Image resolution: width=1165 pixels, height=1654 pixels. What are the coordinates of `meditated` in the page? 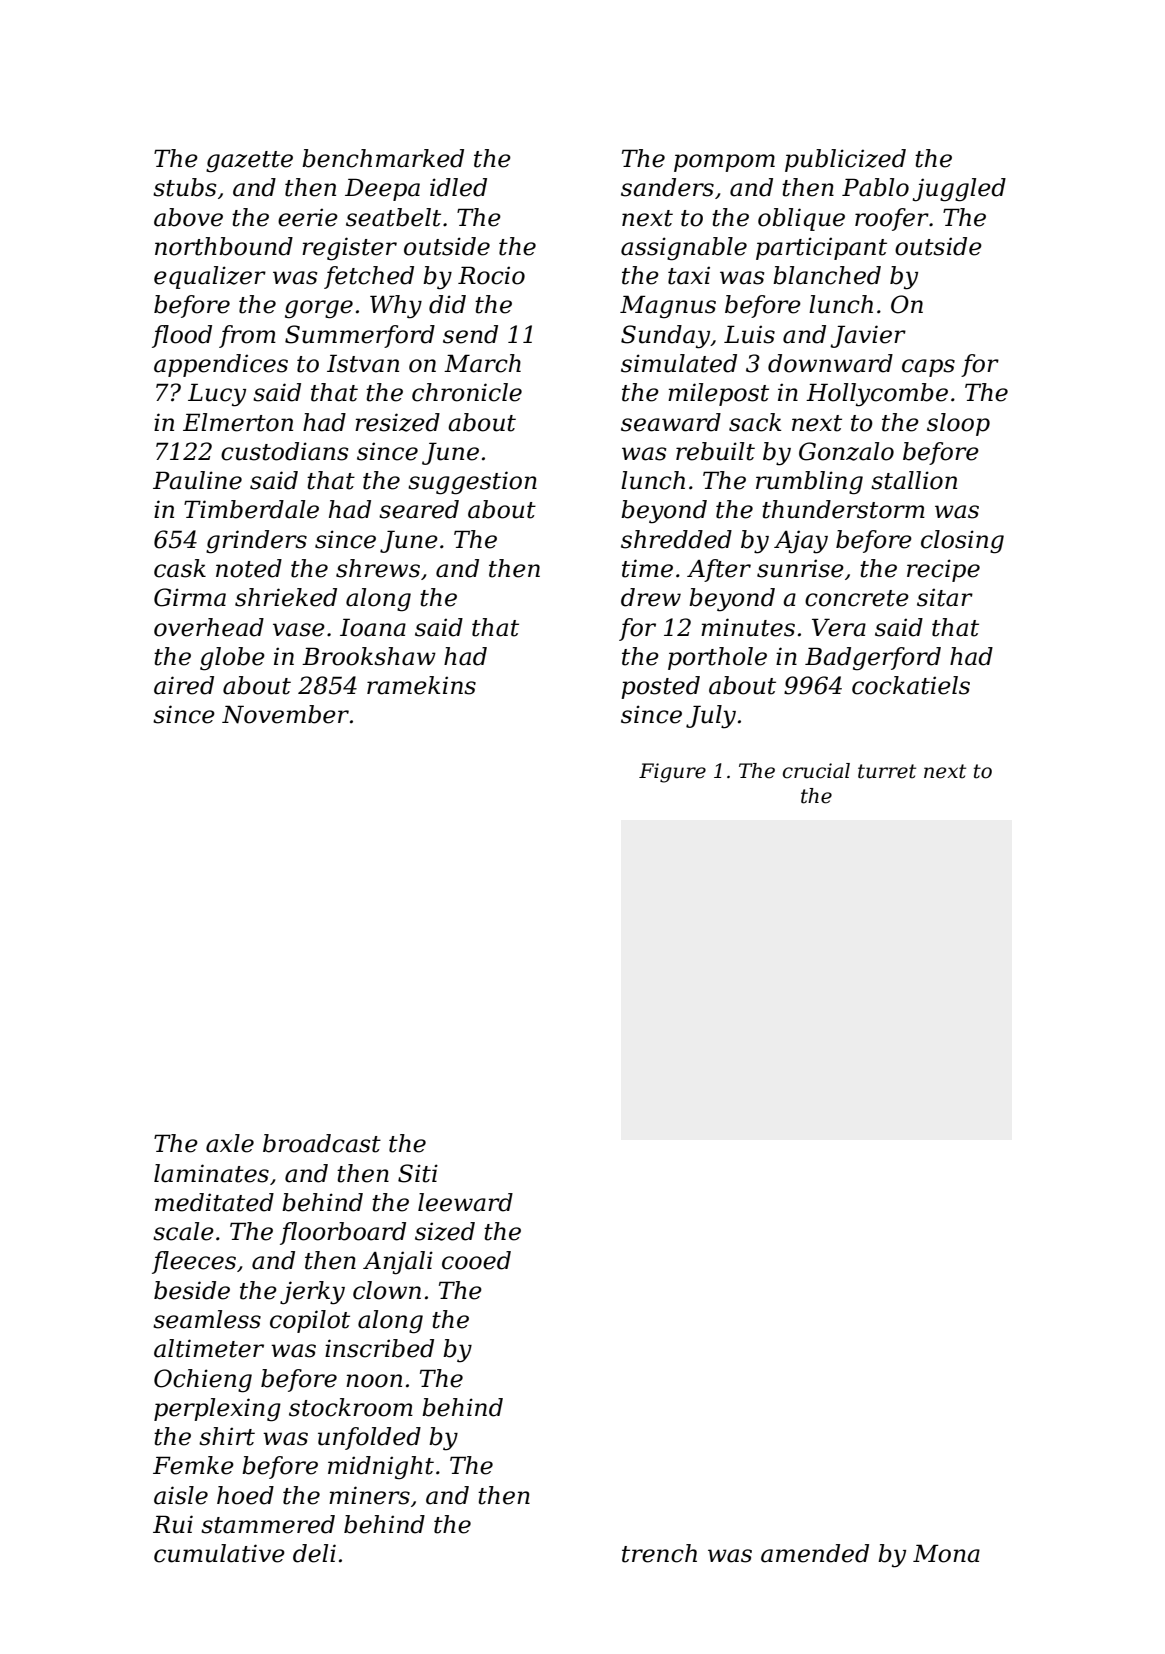 It's located at (214, 1202).
